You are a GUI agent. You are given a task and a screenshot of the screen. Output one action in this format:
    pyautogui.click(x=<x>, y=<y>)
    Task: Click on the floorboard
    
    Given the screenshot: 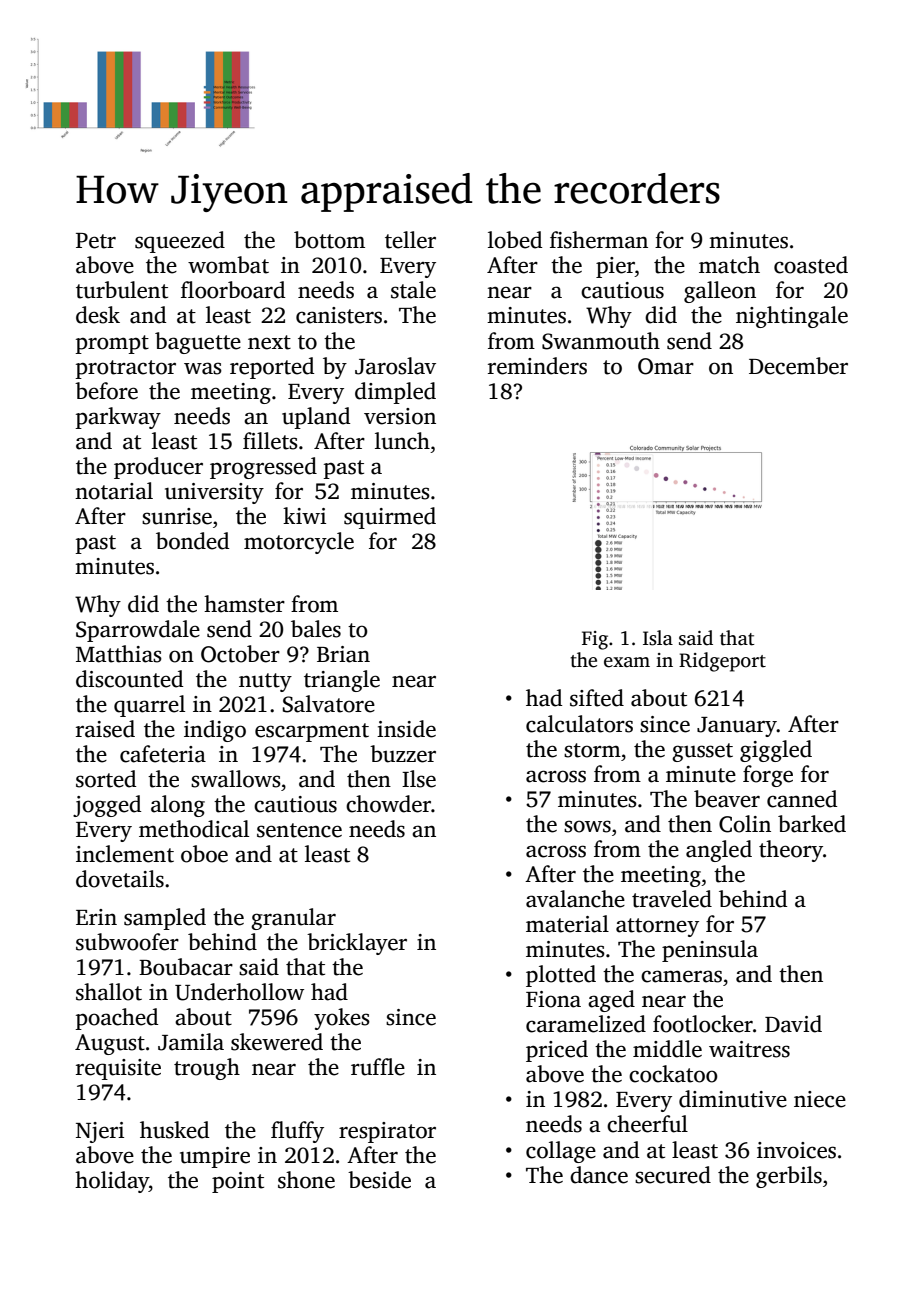 What is the action you would take?
    pyautogui.click(x=233, y=290)
